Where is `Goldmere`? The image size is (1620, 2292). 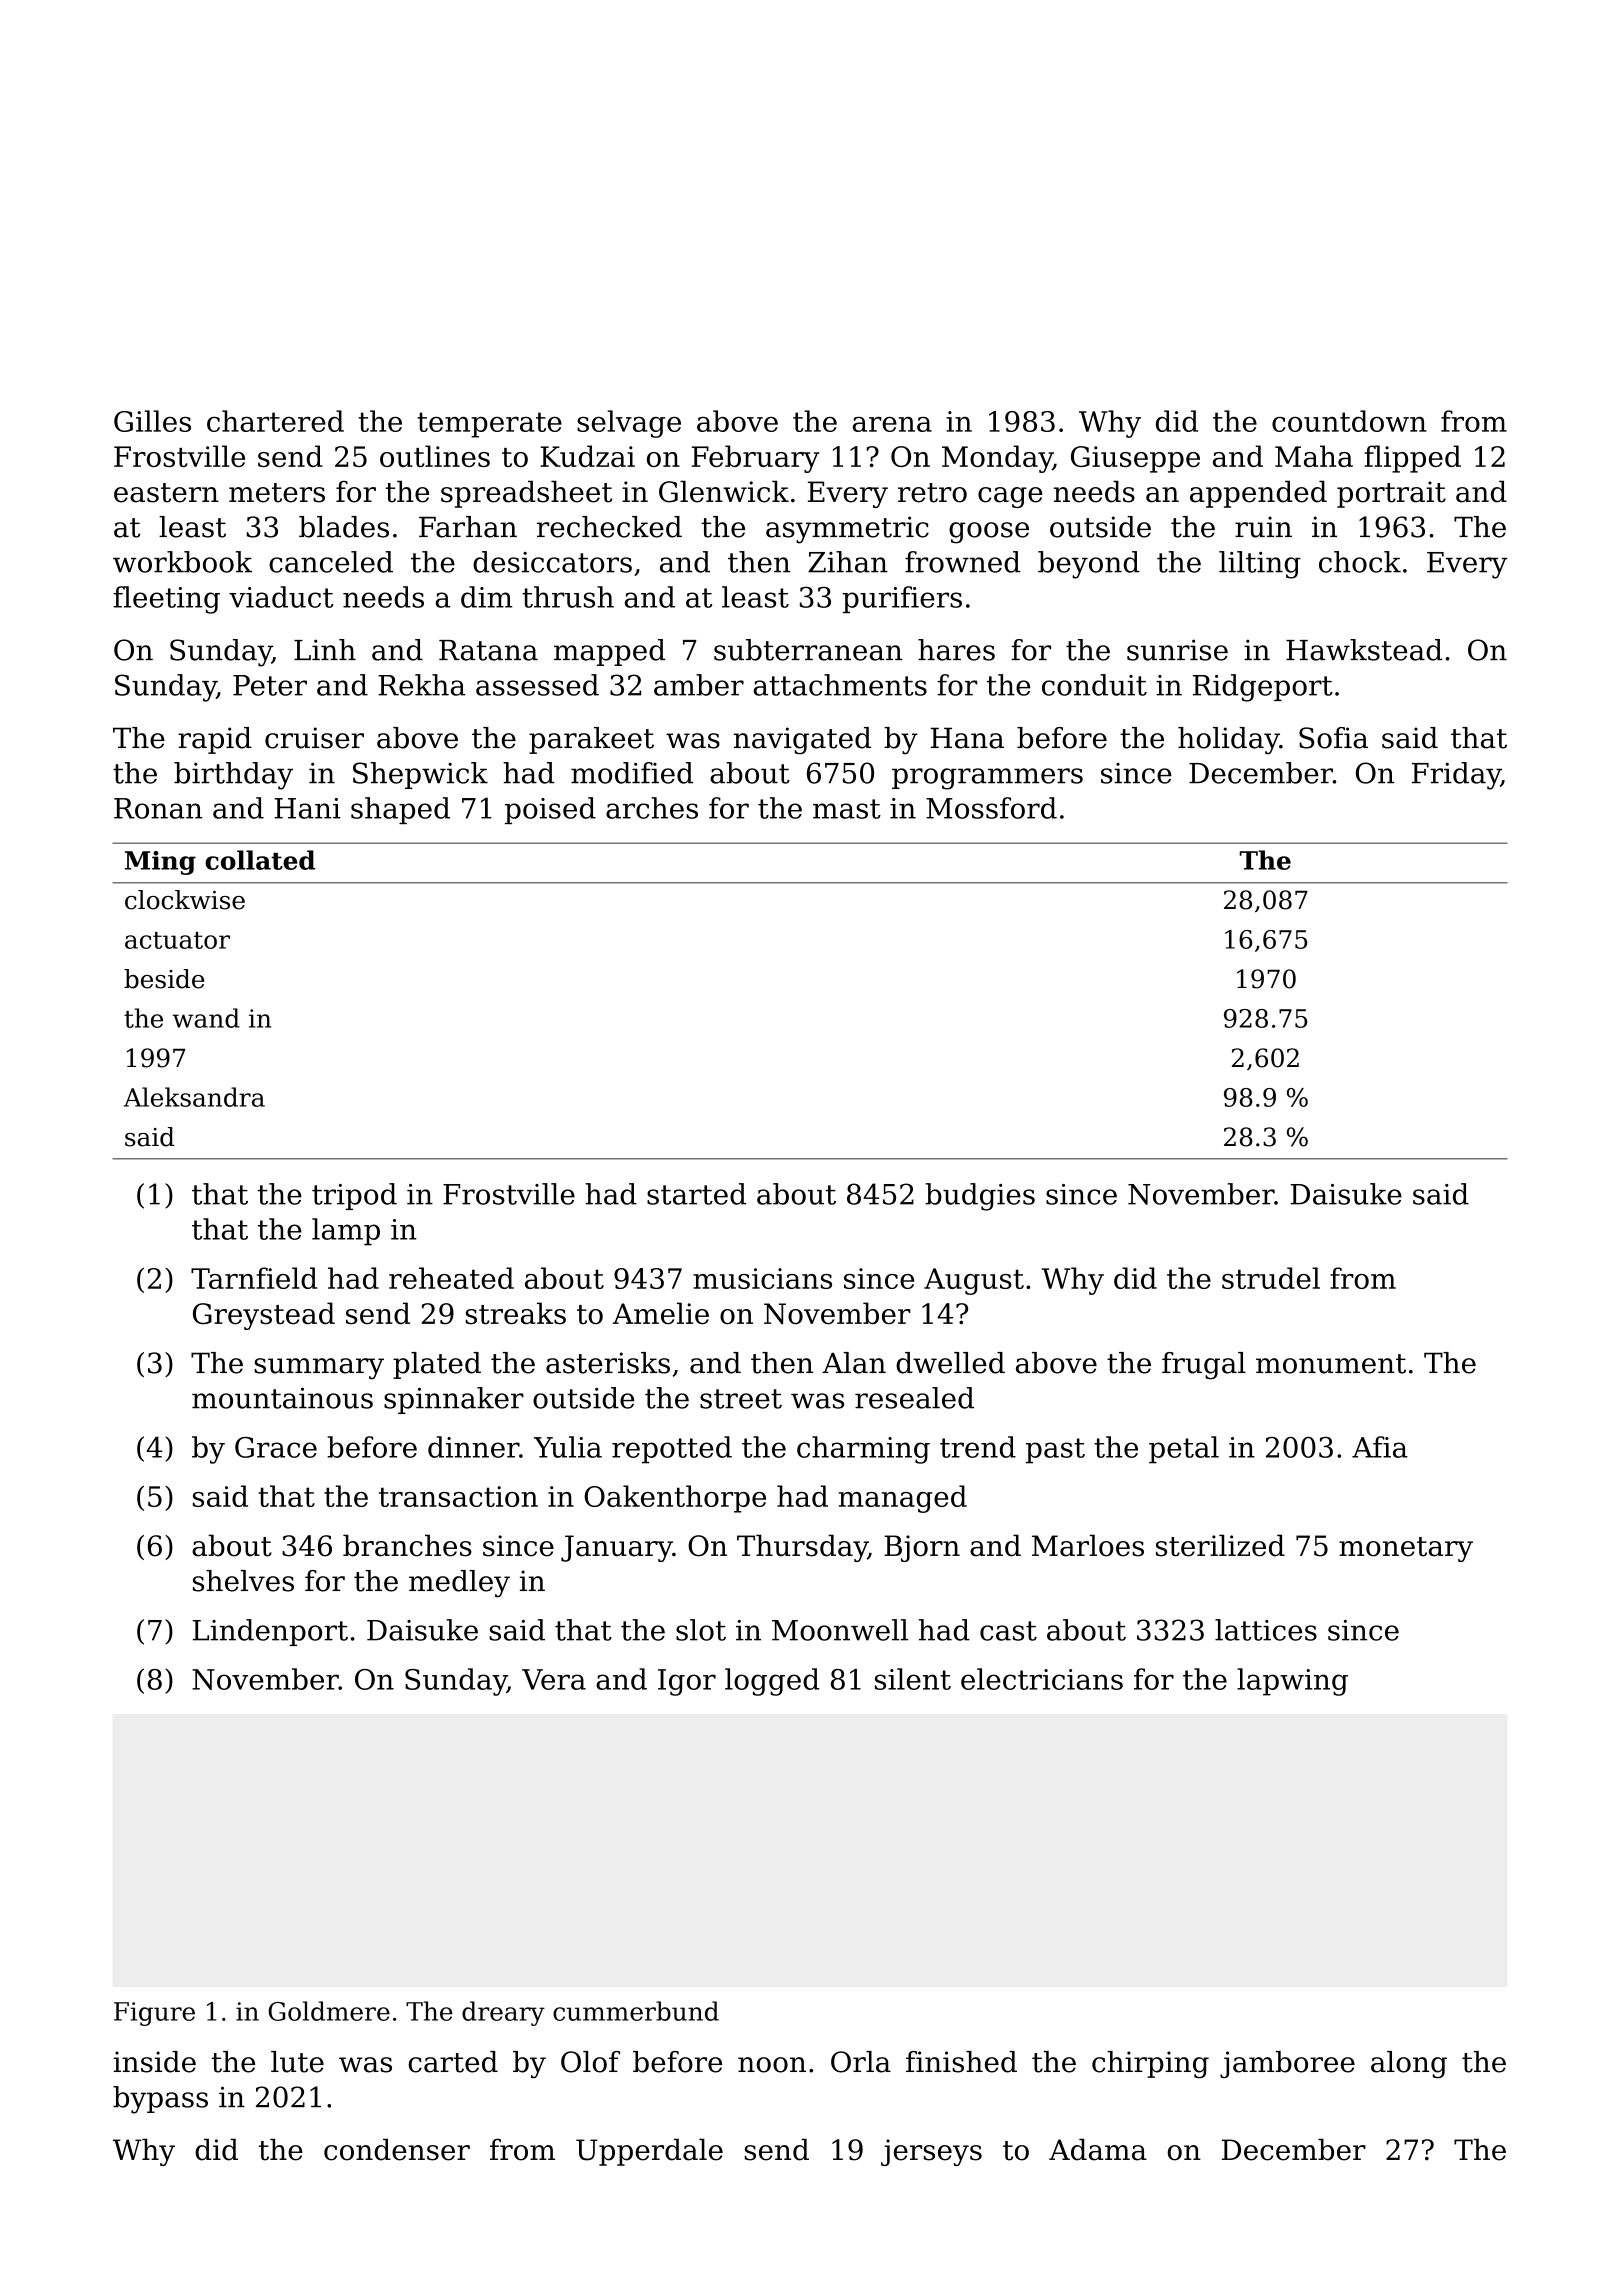
Goldmere is located at coordinates (329, 2011).
